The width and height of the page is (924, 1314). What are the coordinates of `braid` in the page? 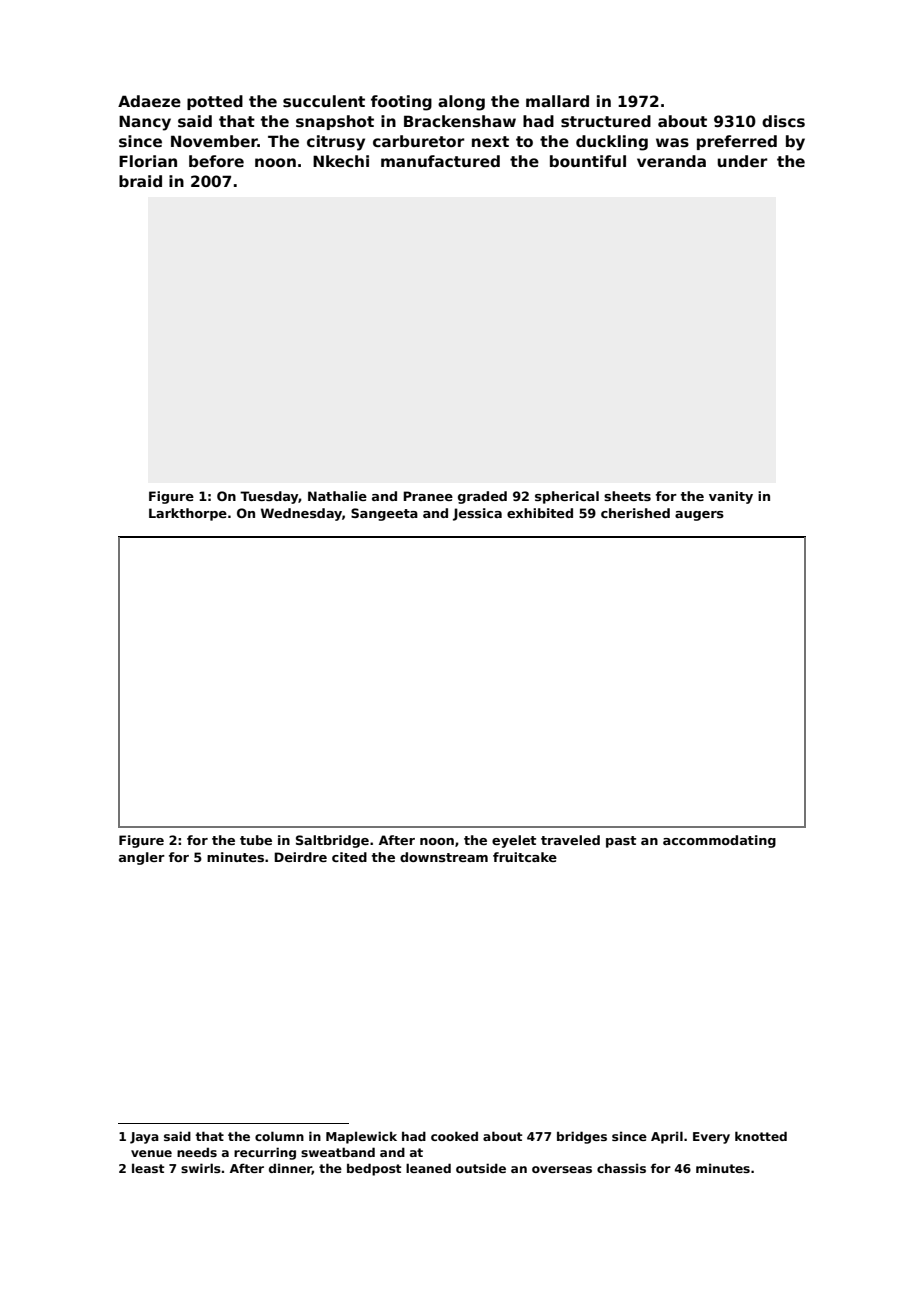 It's located at (140, 181).
